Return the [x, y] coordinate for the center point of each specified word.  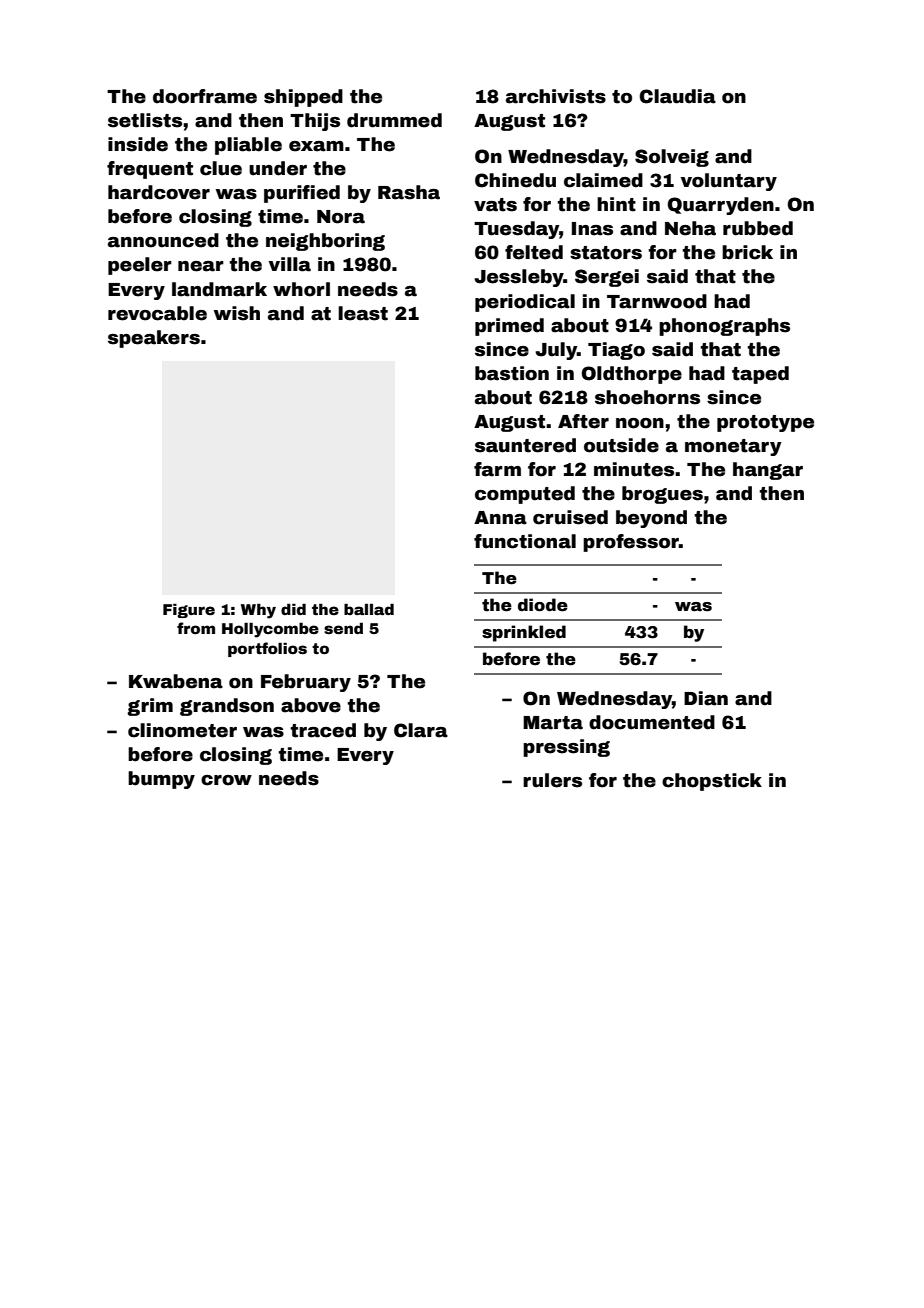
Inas [592, 229]
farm [497, 469]
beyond [651, 519]
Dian [706, 698]
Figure [189, 611]
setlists [145, 120]
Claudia [678, 96]
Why [258, 611]
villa [290, 264]
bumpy [161, 780]
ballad [369, 609]
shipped [303, 98]
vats [495, 205]
